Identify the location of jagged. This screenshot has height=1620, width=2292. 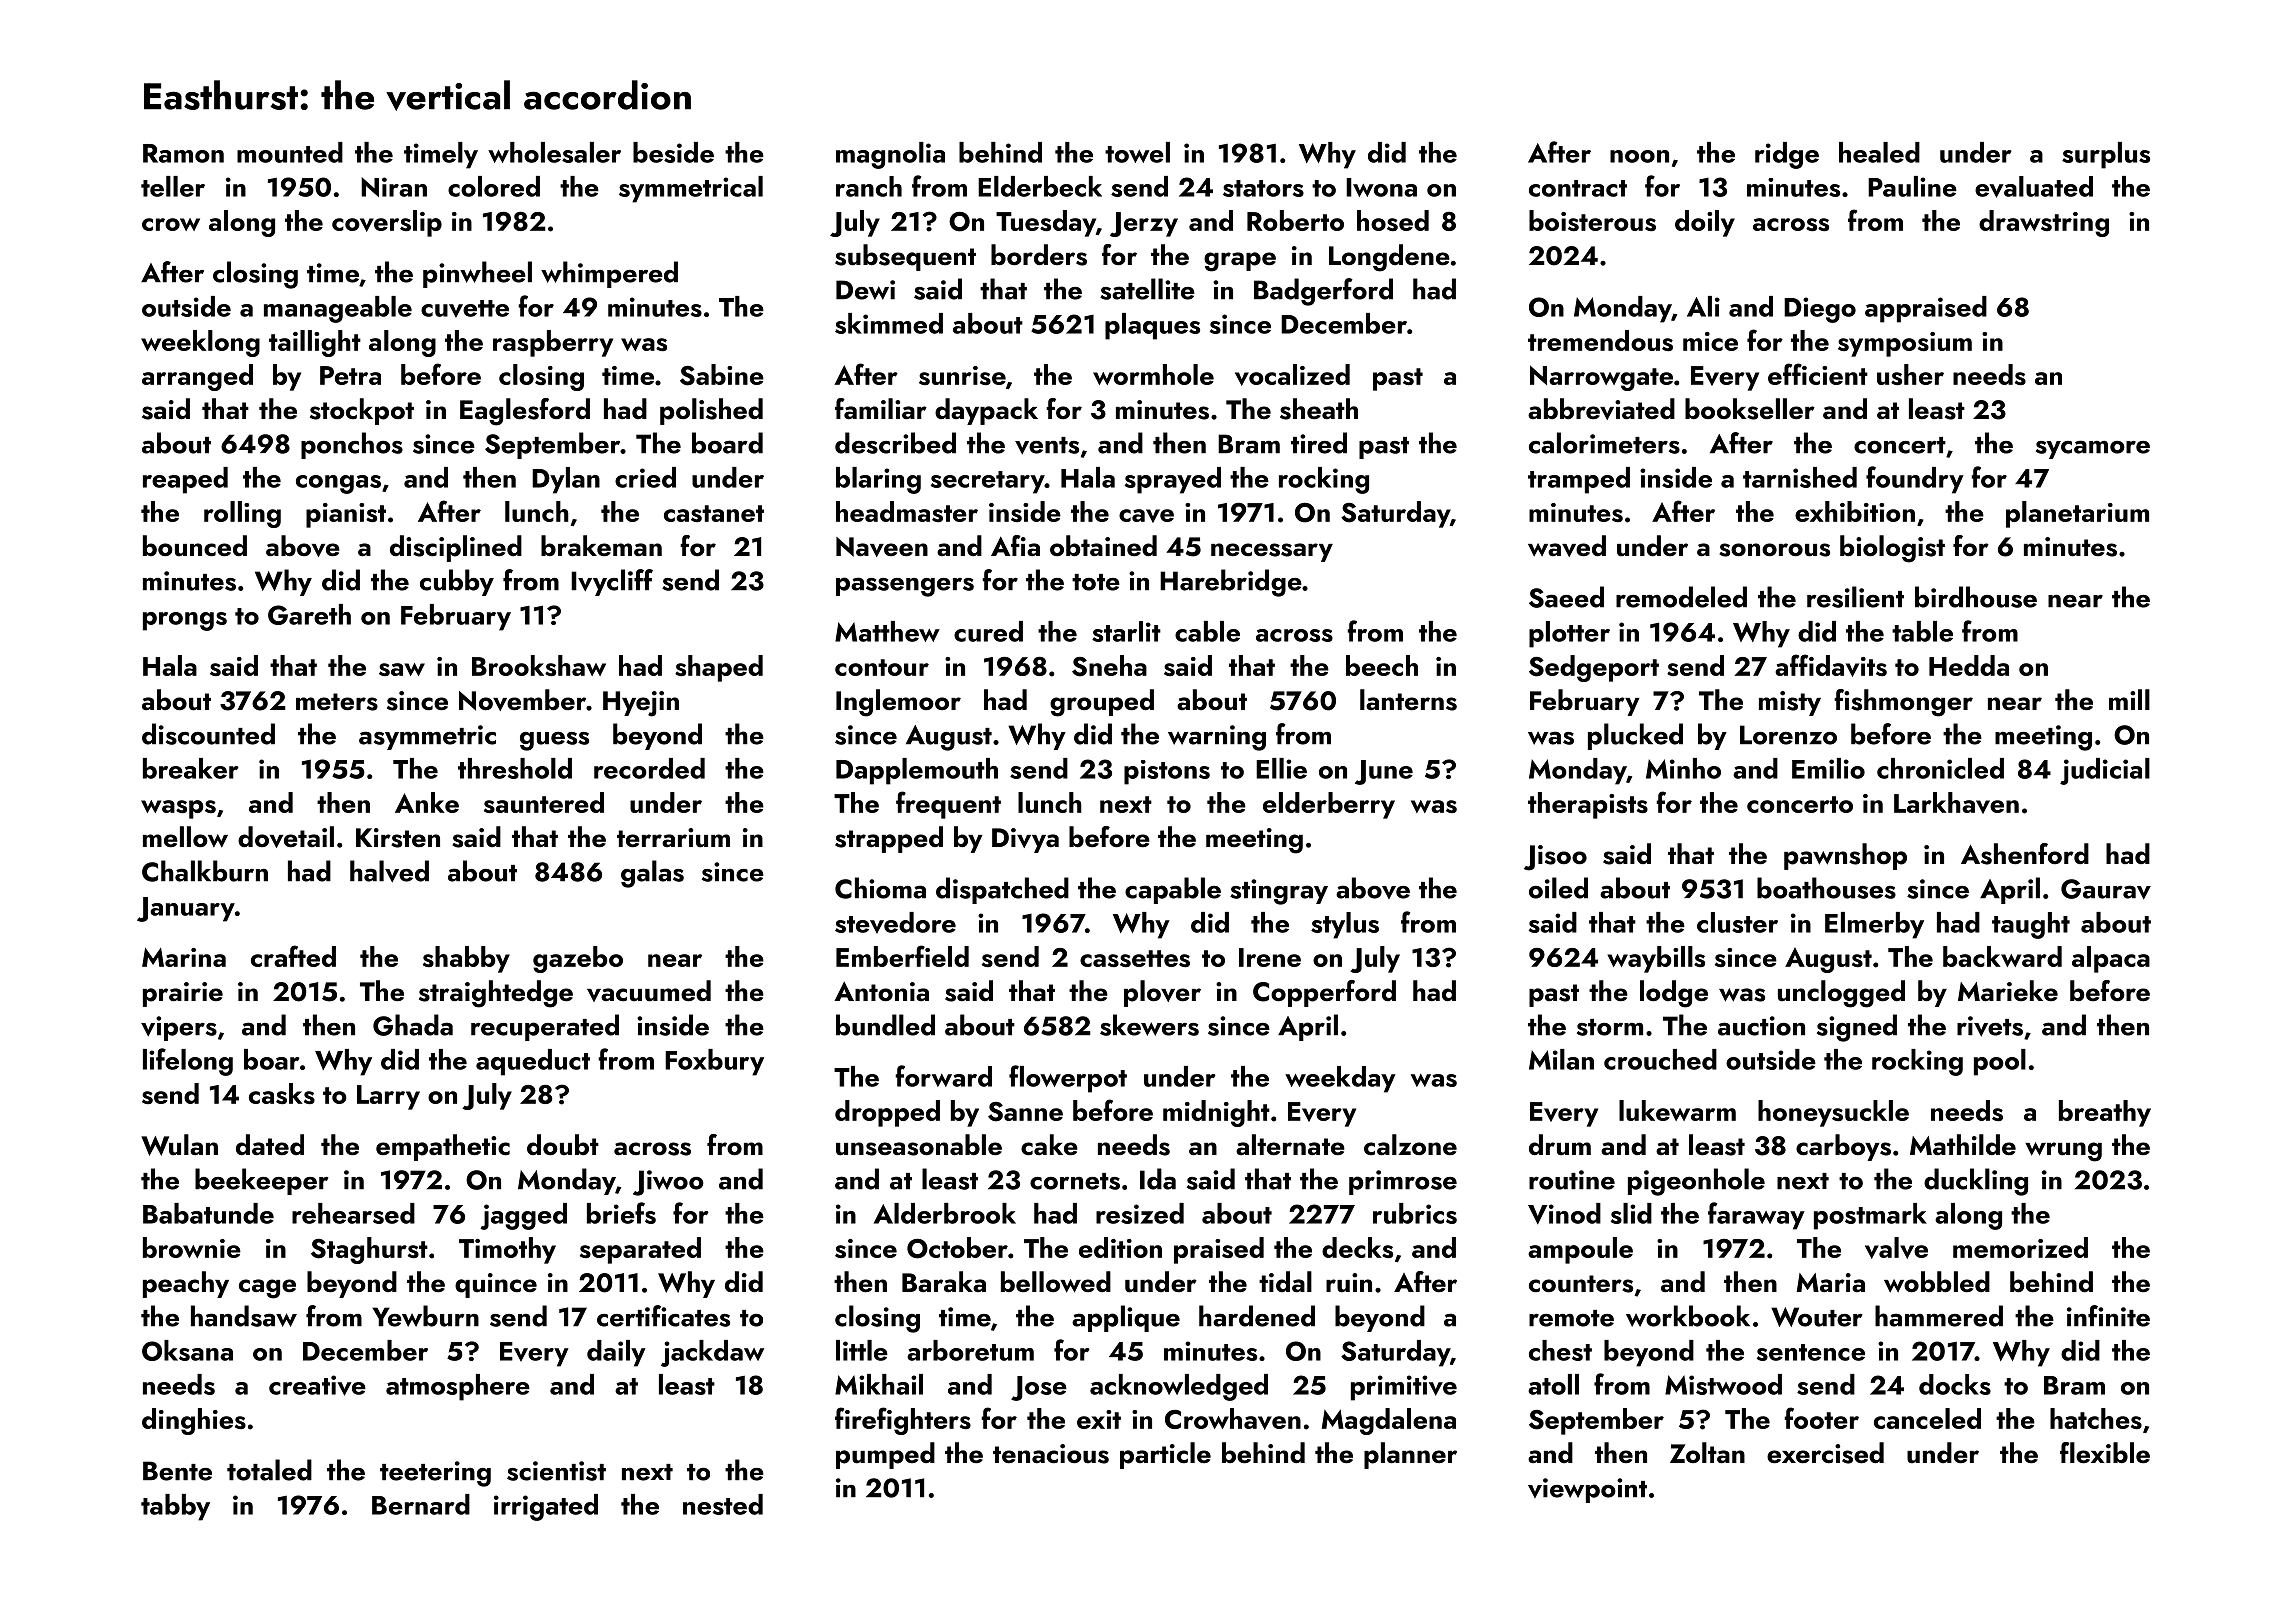
(523, 1216).
